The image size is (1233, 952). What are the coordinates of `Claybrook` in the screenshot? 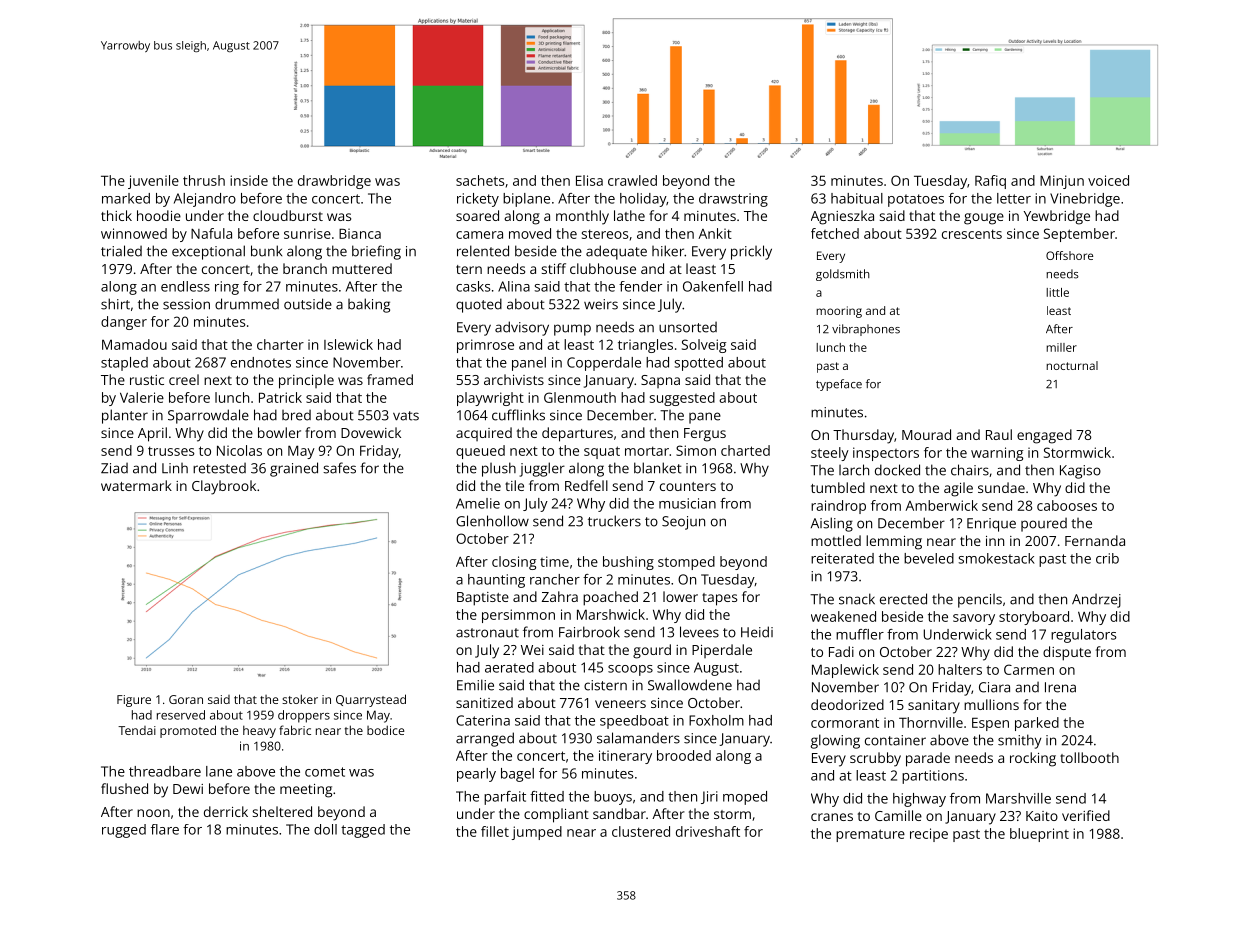 It's located at (224, 487).
